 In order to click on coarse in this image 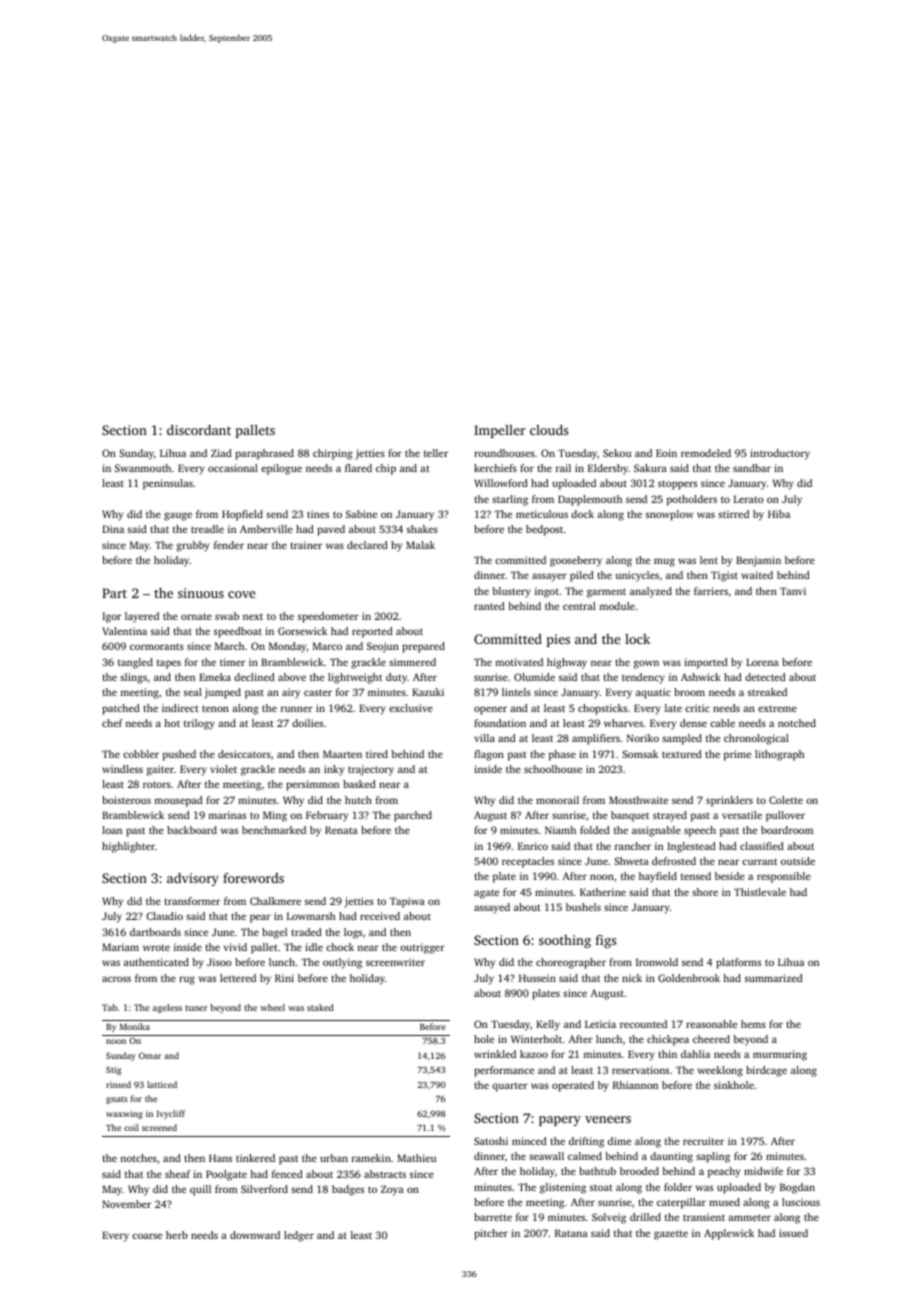, I will do `click(147, 1236)`.
